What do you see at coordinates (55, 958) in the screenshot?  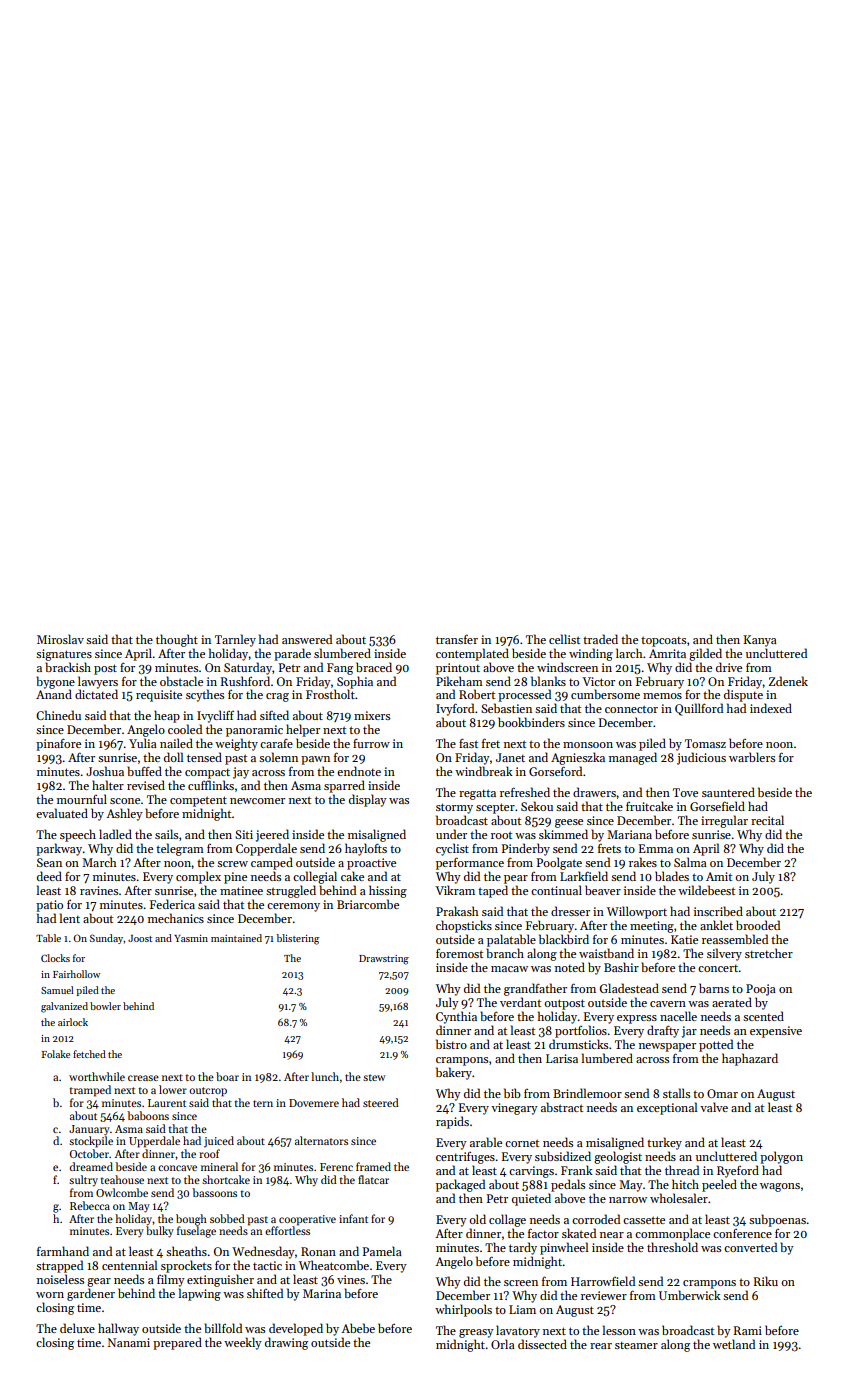 I see `Clocks` at bounding box center [55, 958].
